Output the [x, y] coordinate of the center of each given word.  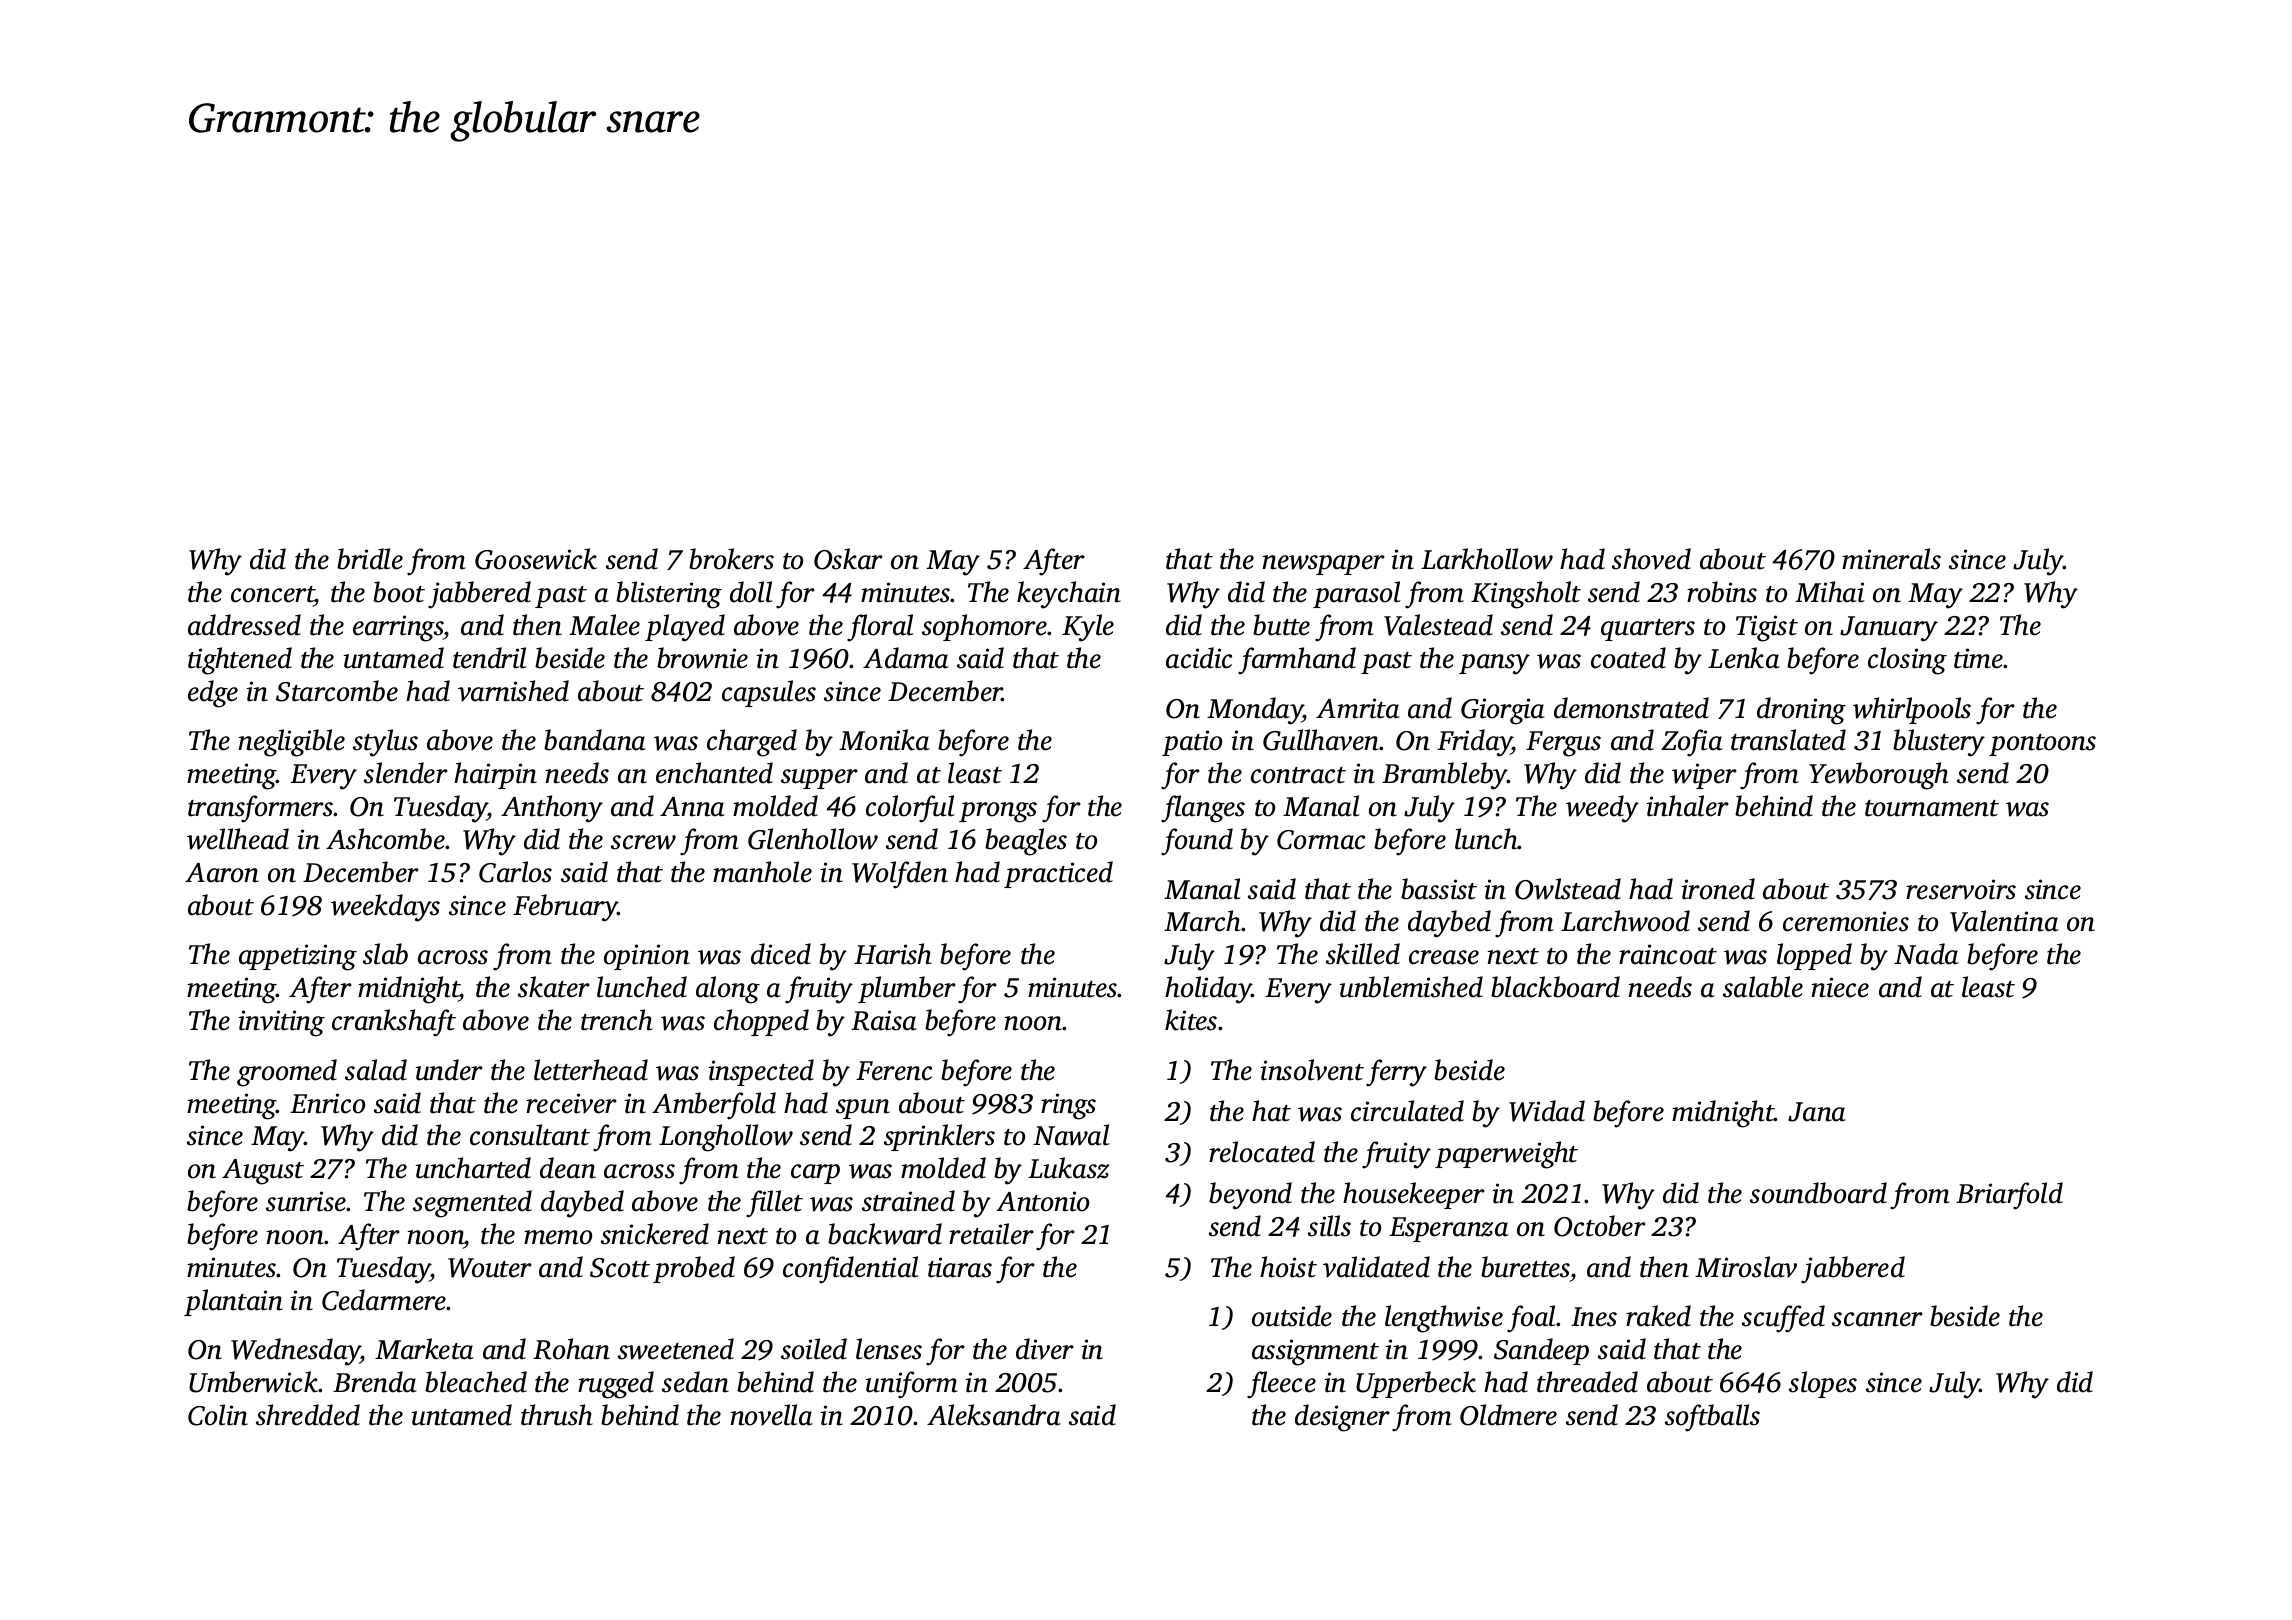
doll [751, 592]
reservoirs [1961, 889]
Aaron [222, 873]
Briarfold [2009, 1196]
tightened [240, 661]
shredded [308, 1415]
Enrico [327, 1103]
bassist [1439, 889]
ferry [1396, 1073]
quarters [1648, 630]
